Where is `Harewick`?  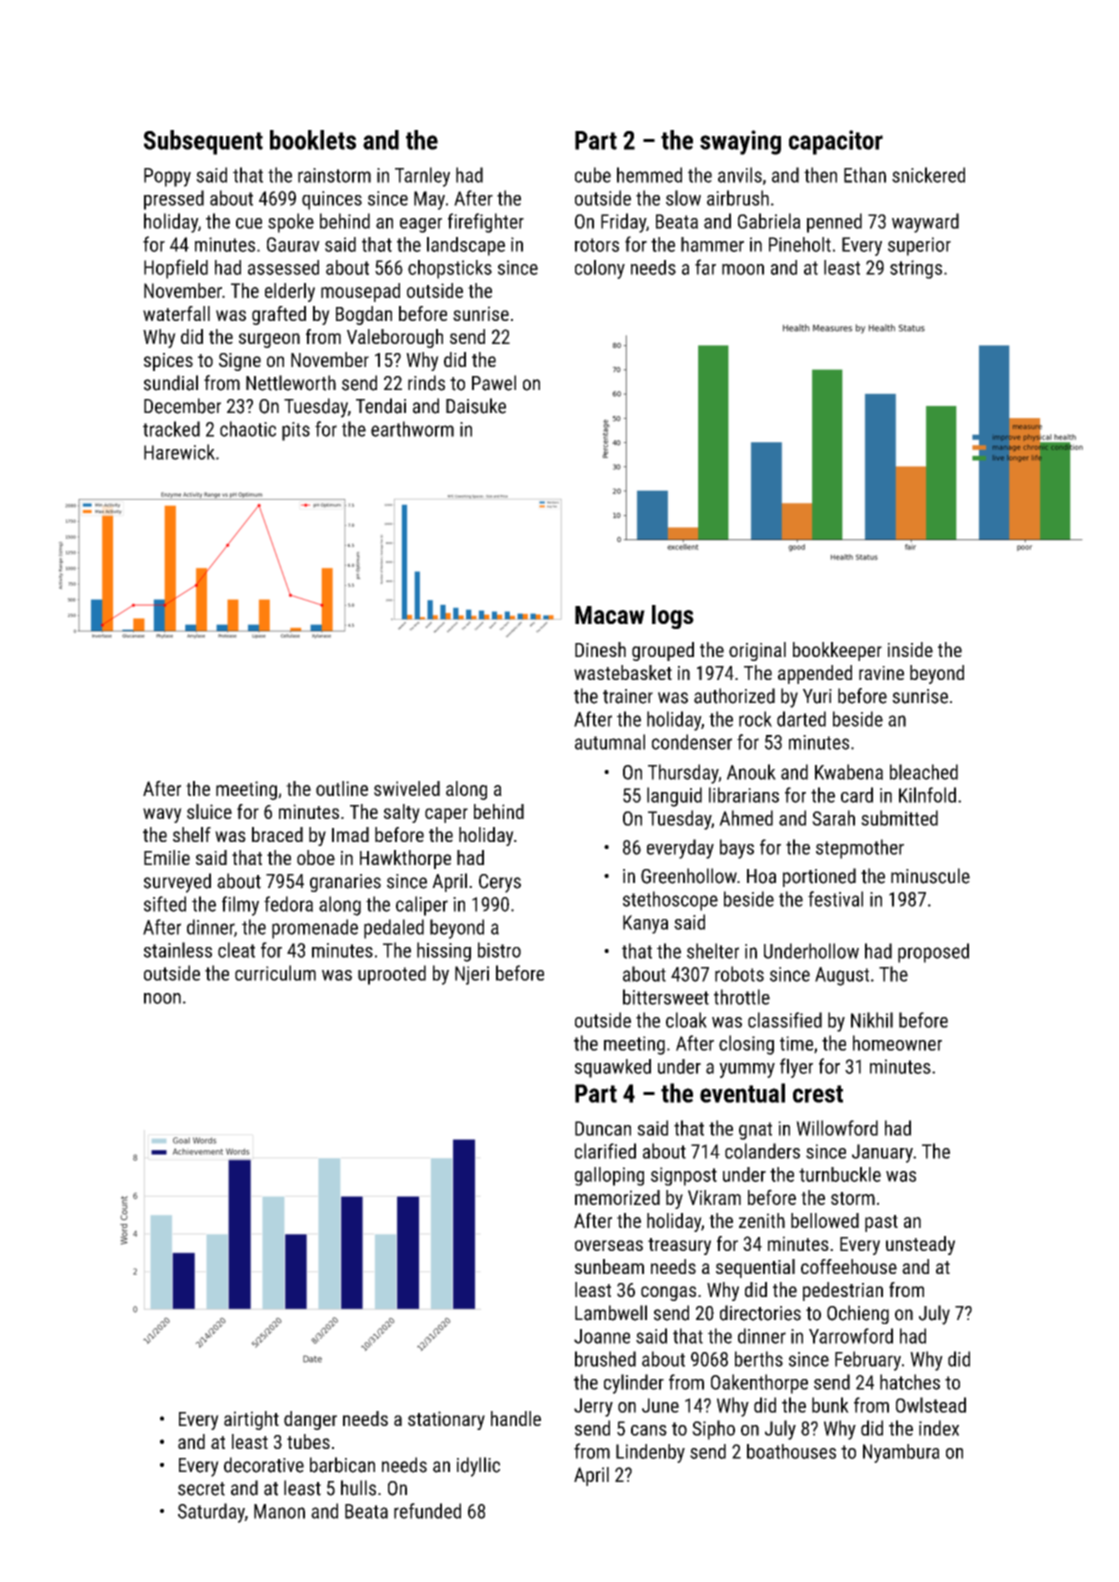
Harewick is located at coordinates (179, 452).
